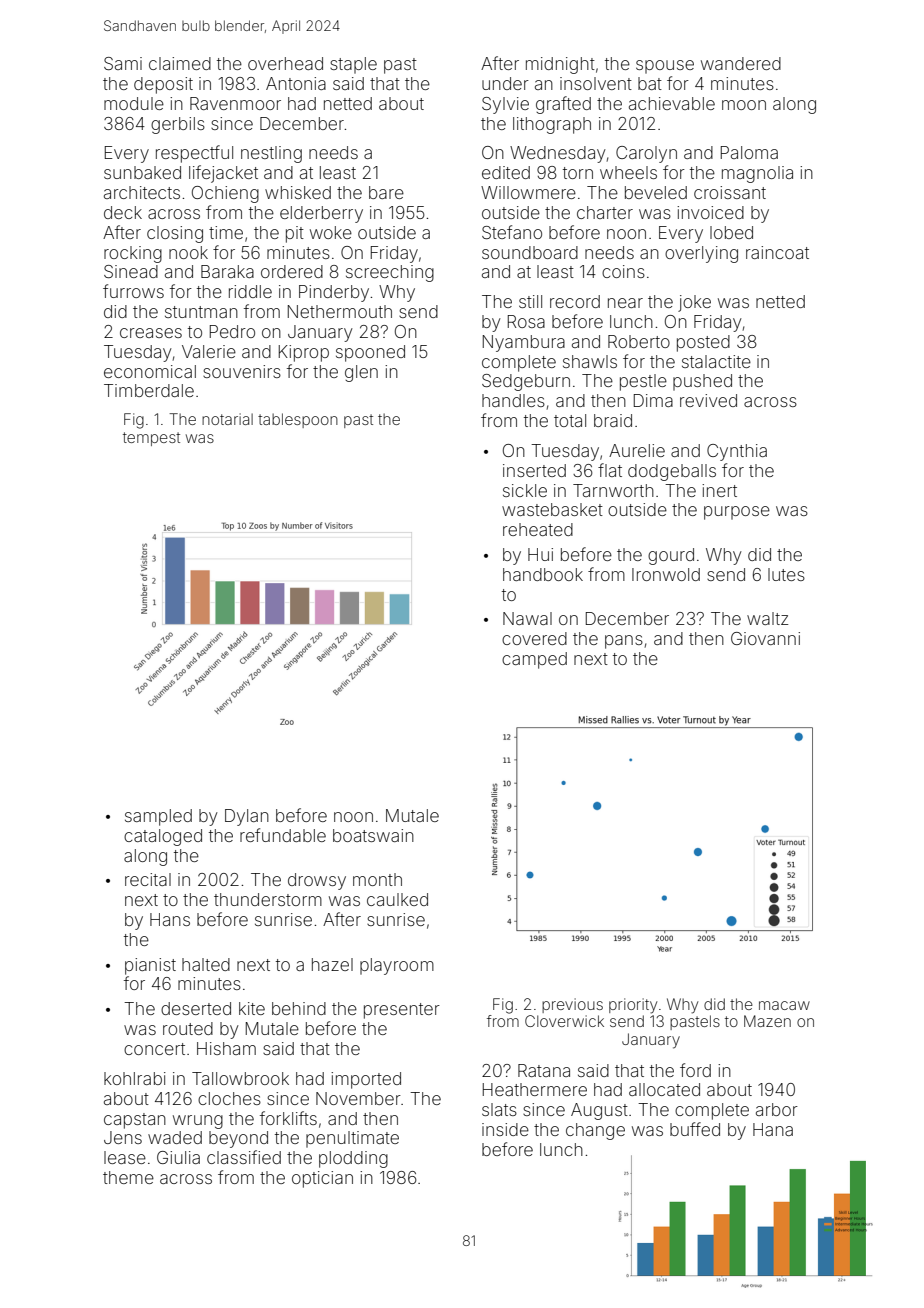 The height and width of the screenshot is (1308, 924). I want to click on sampled, so click(158, 817).
